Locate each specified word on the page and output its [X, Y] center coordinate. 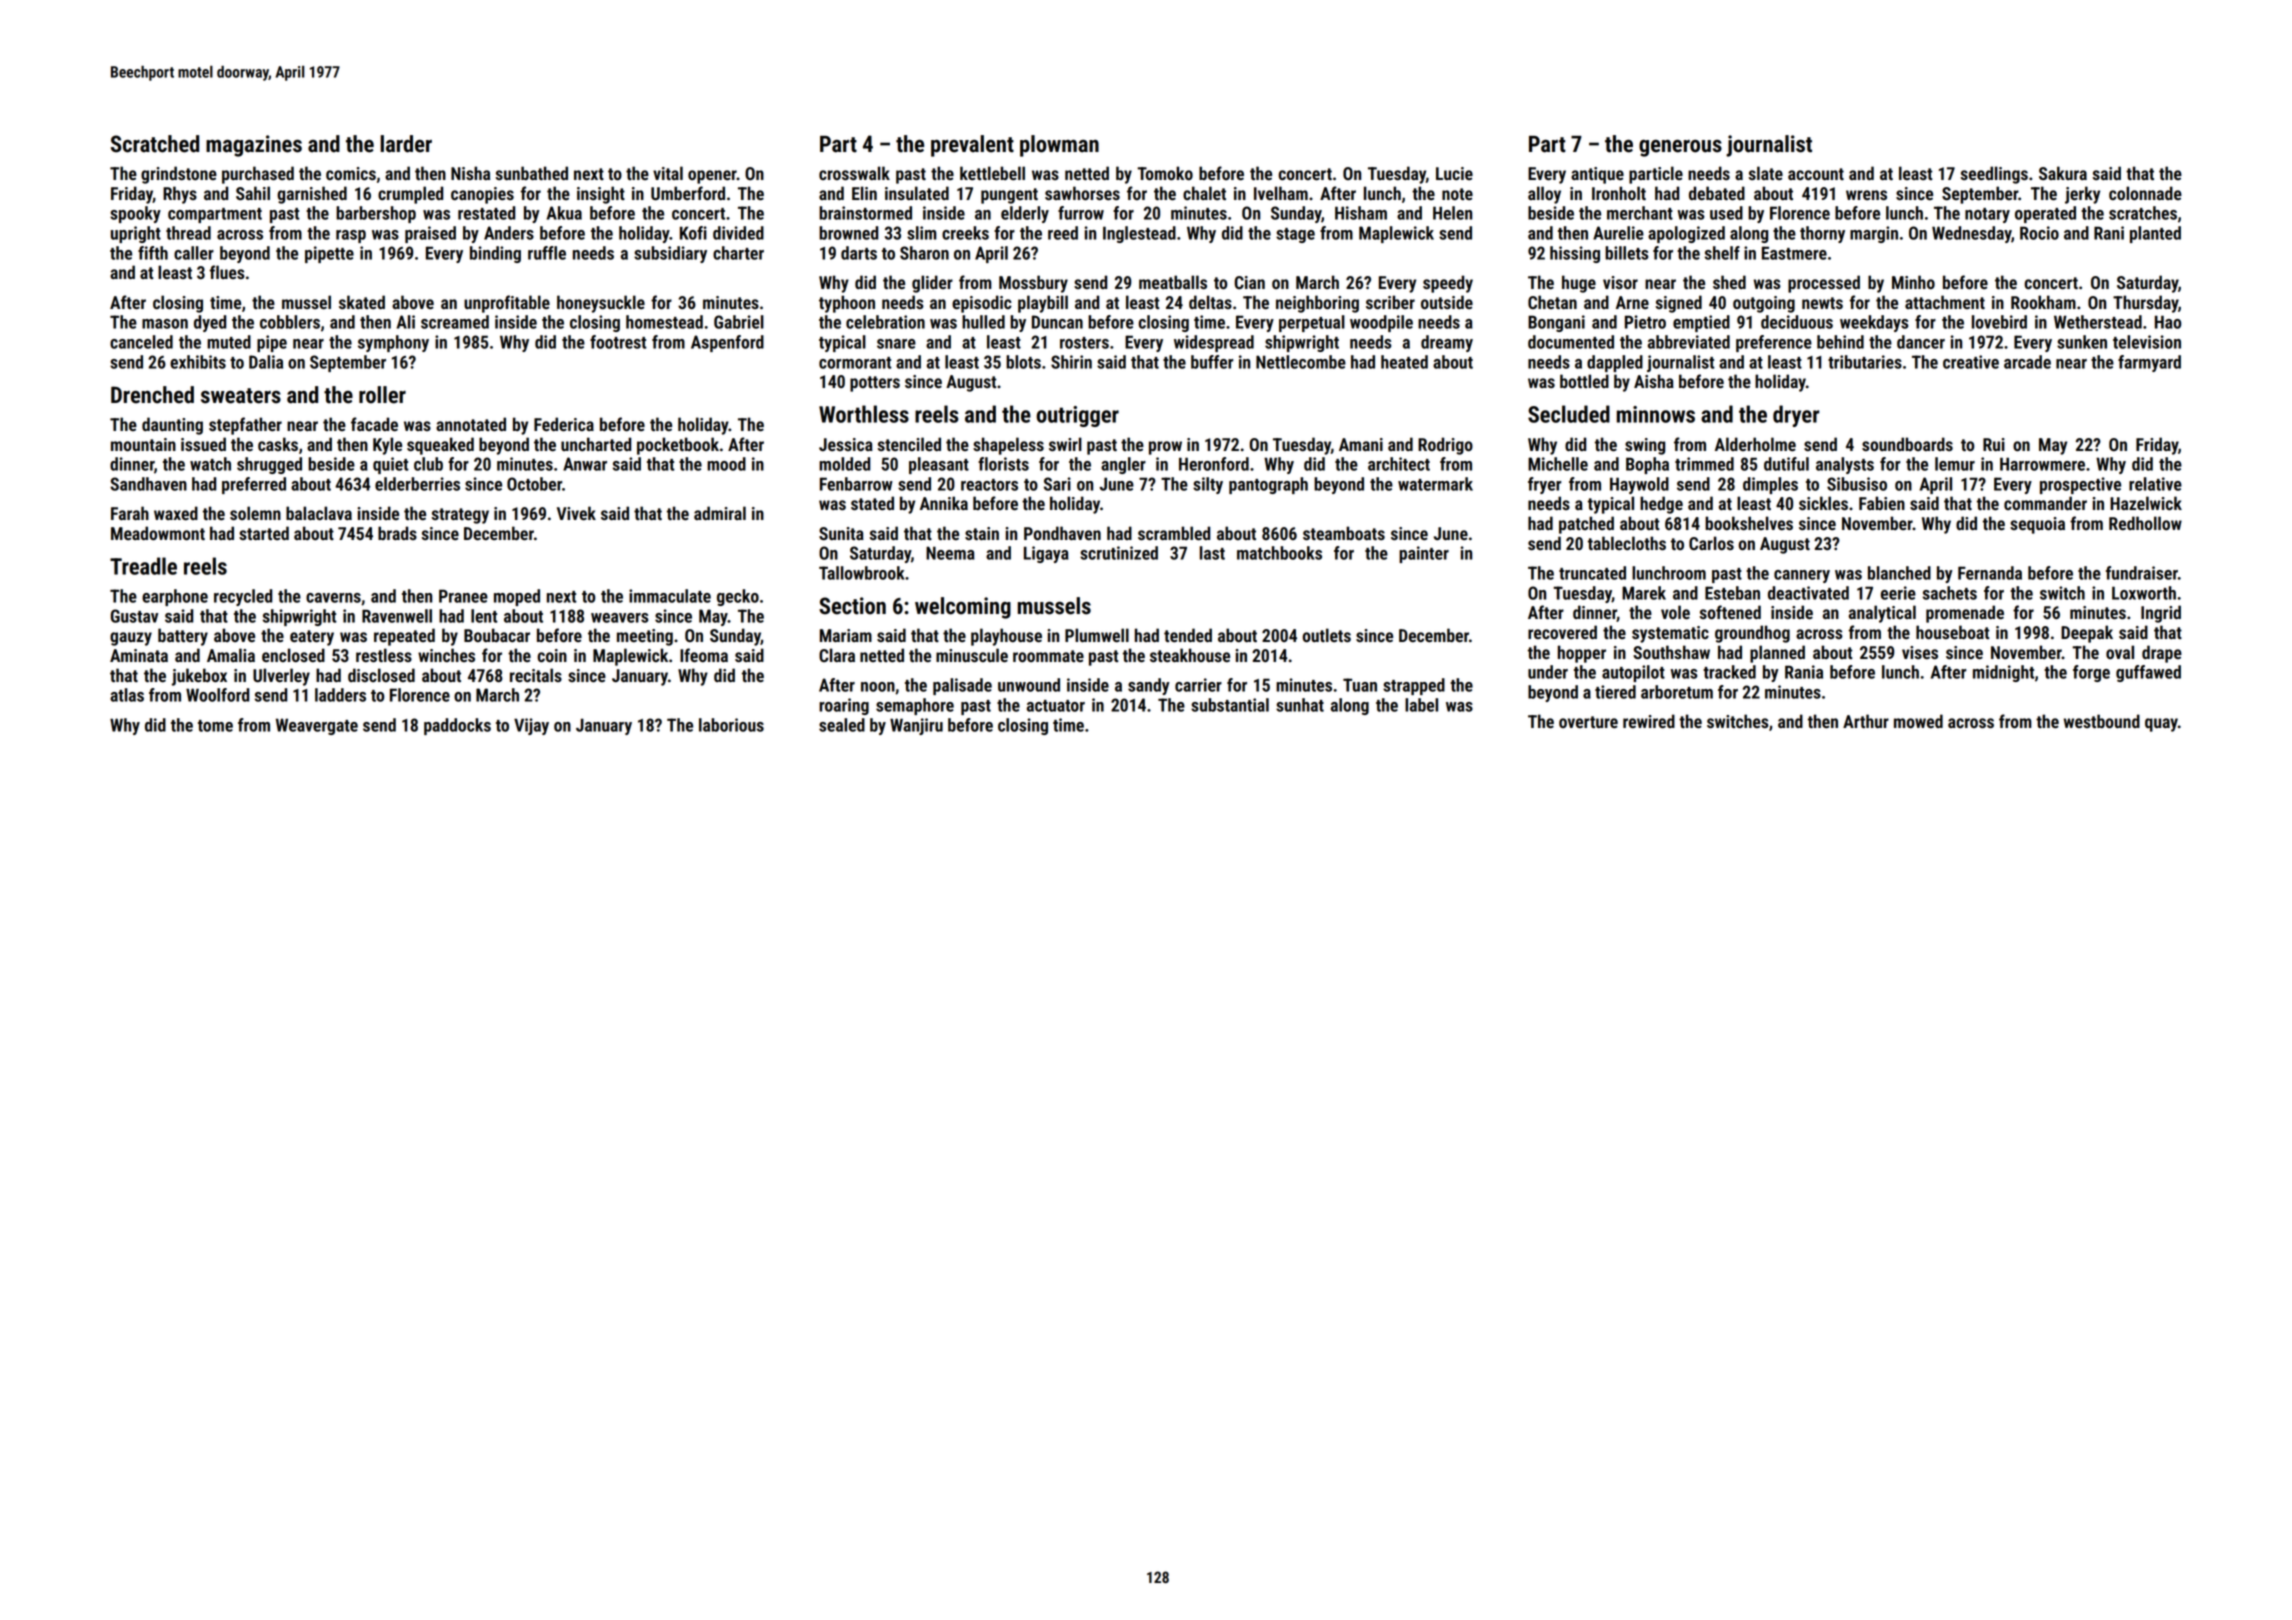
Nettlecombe [1301, 362]
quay [2161, 725]
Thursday [2145, 304]
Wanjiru [916, 726]
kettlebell [992, 173]
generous [1680, 148]
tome [215, 726]
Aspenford [727, 343]
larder [406, 144]
